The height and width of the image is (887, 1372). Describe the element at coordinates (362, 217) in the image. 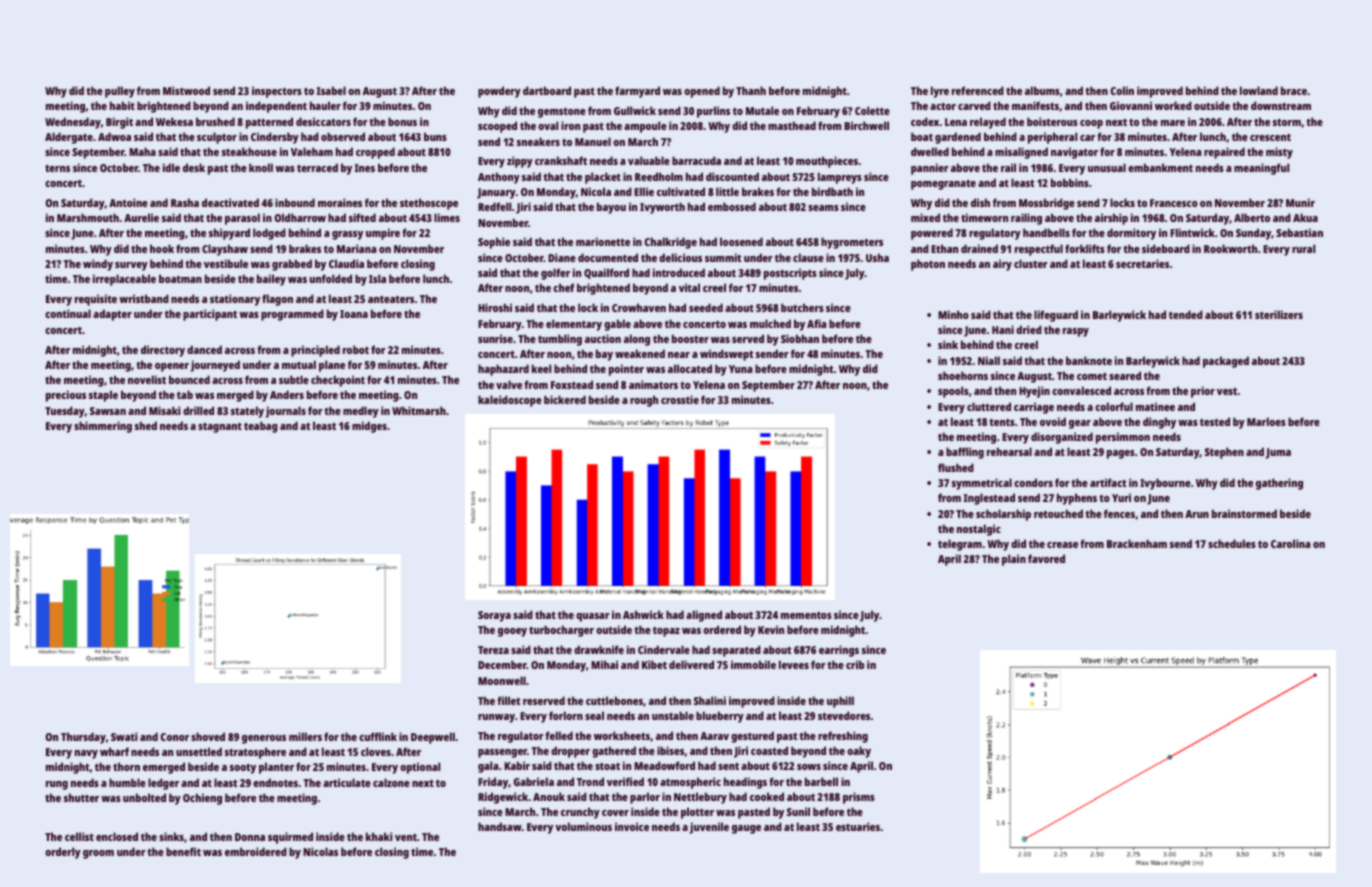

I see `sifted` at that location.
